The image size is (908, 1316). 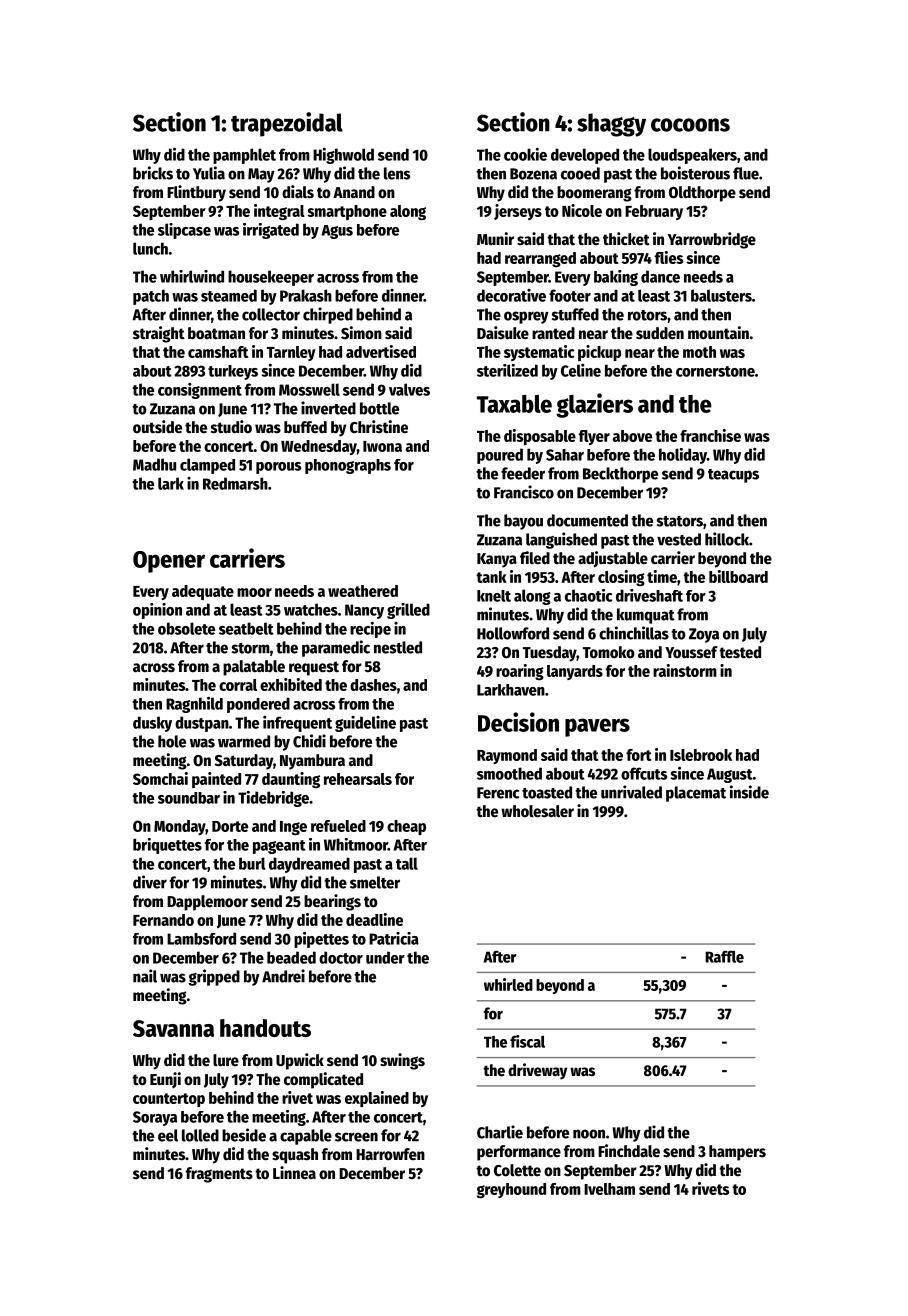 What do you see at coordinates (358, 779) in the screenshot?
I see `rehearsals` at bounding box center [358, 779].
